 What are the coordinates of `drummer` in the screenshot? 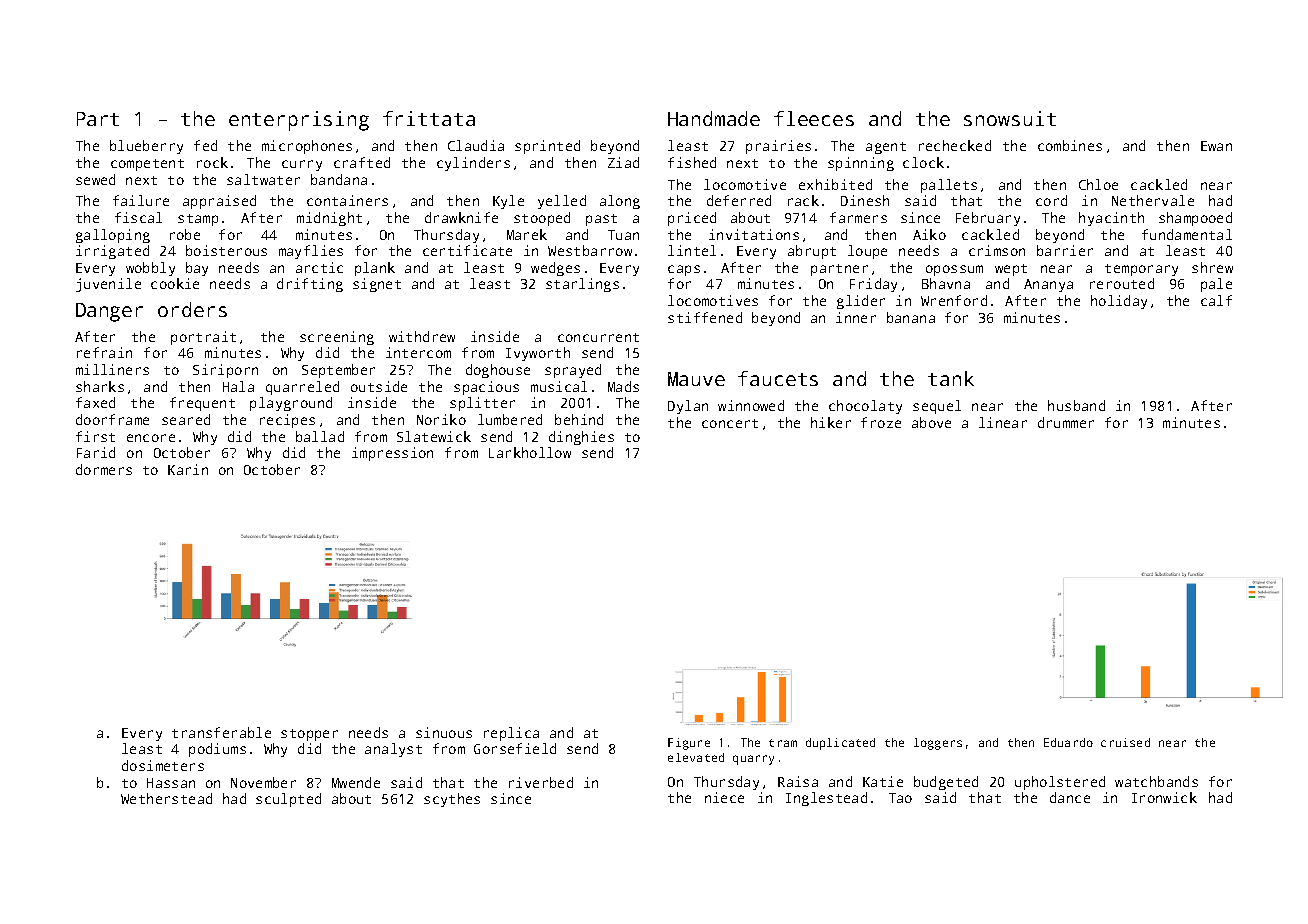 It's located at (1066, 422).
